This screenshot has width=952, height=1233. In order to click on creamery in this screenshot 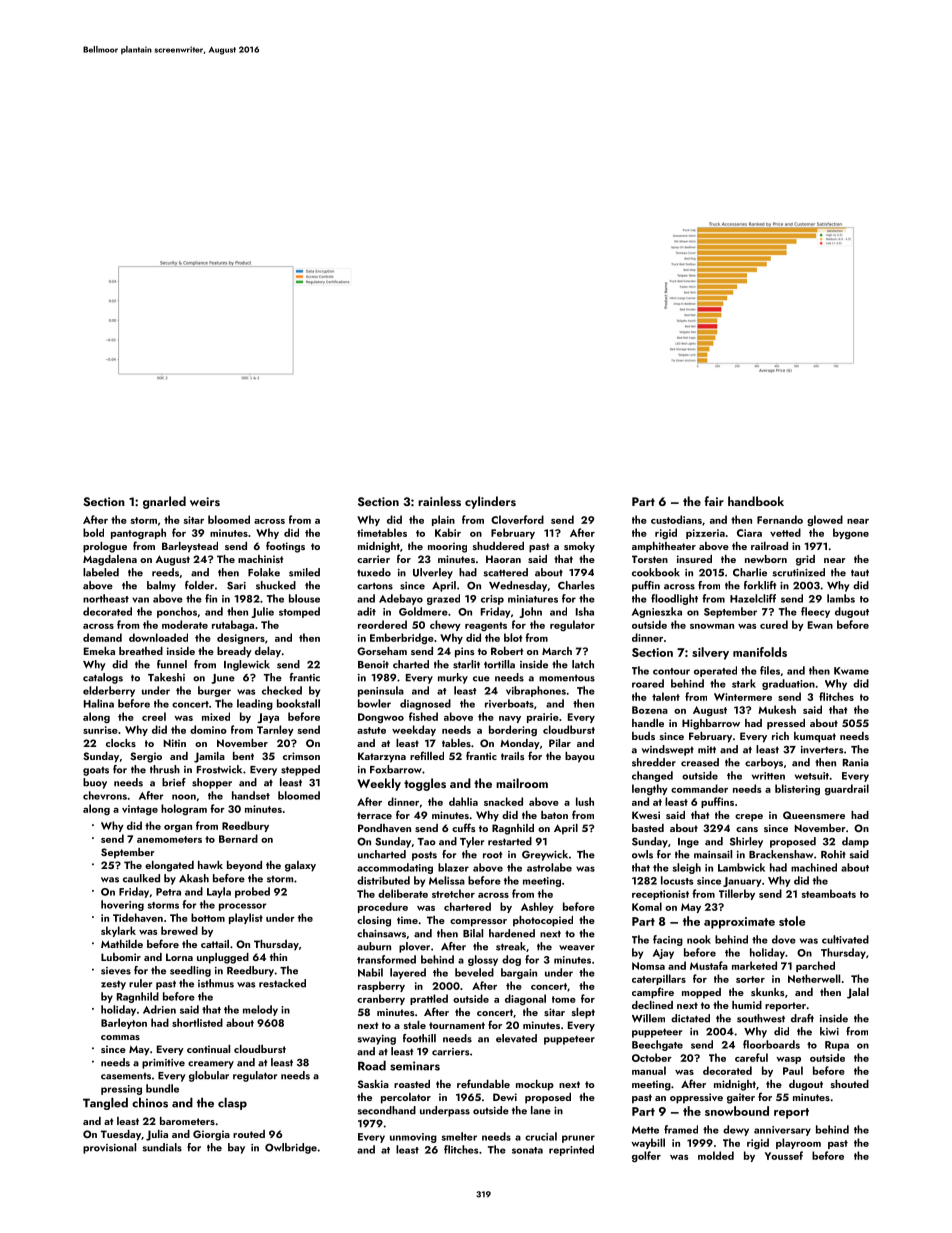, I will do `click(211, 1065)`.
